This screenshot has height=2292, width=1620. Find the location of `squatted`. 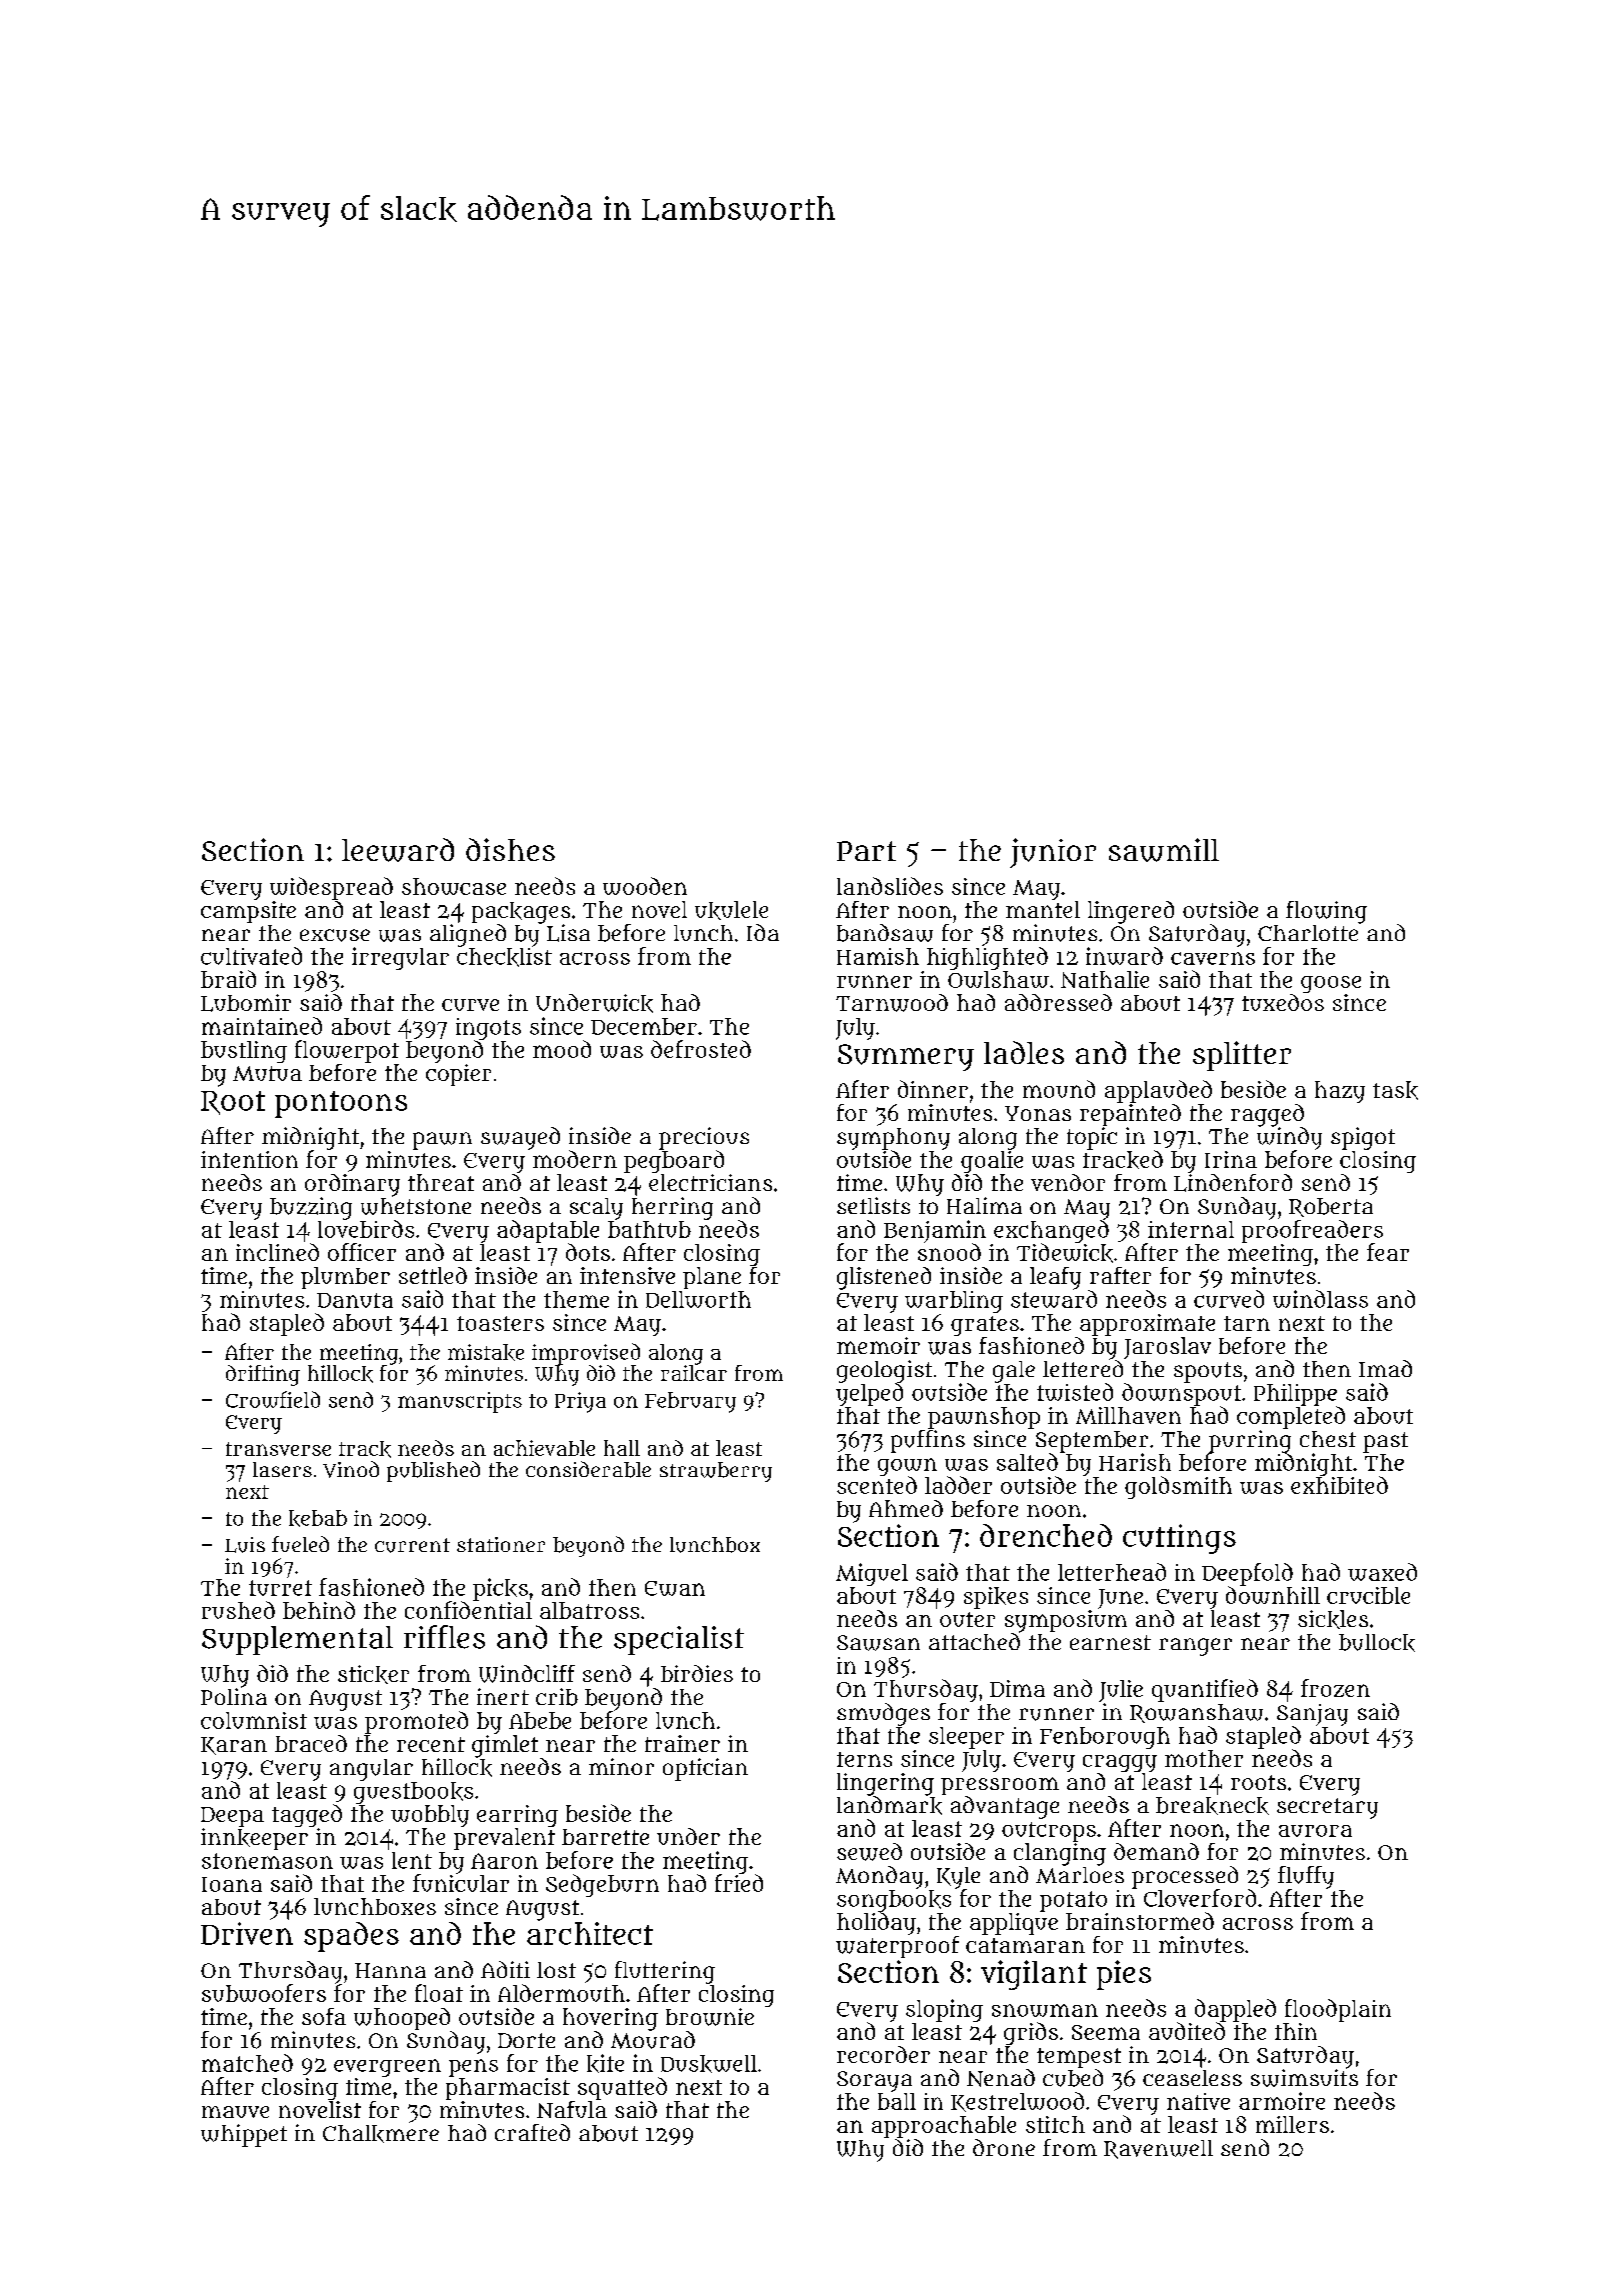

squatted is located at coordinates (622, 2088).
